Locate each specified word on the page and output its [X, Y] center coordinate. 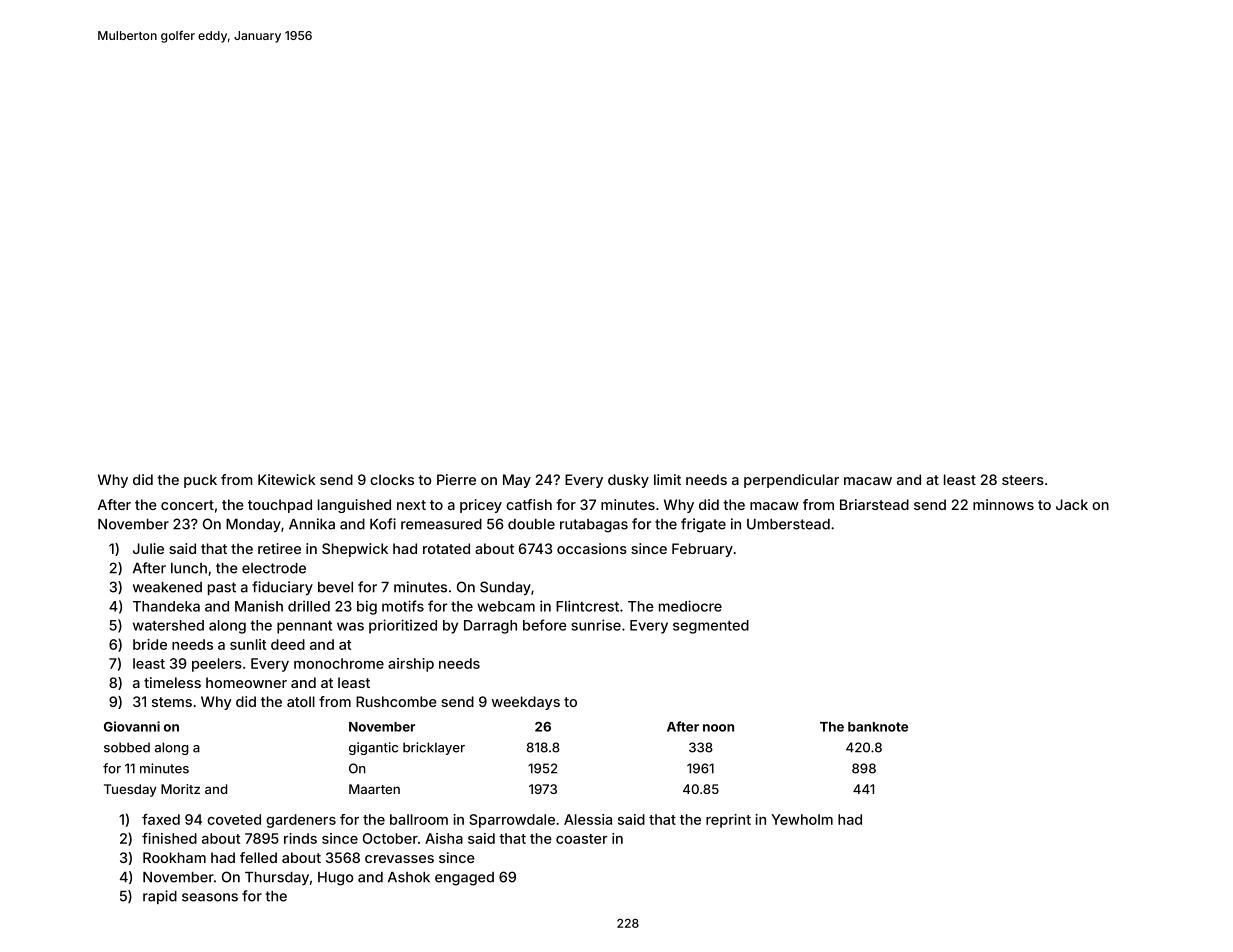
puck [200, 481]
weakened [167, 587]
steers [1023, 480]
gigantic [373, 748]
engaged [464, 879]
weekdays [526, 703]
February [702, 550]
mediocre [690, 606]
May [517, 481]
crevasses [399, 859]
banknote [878, 727]
